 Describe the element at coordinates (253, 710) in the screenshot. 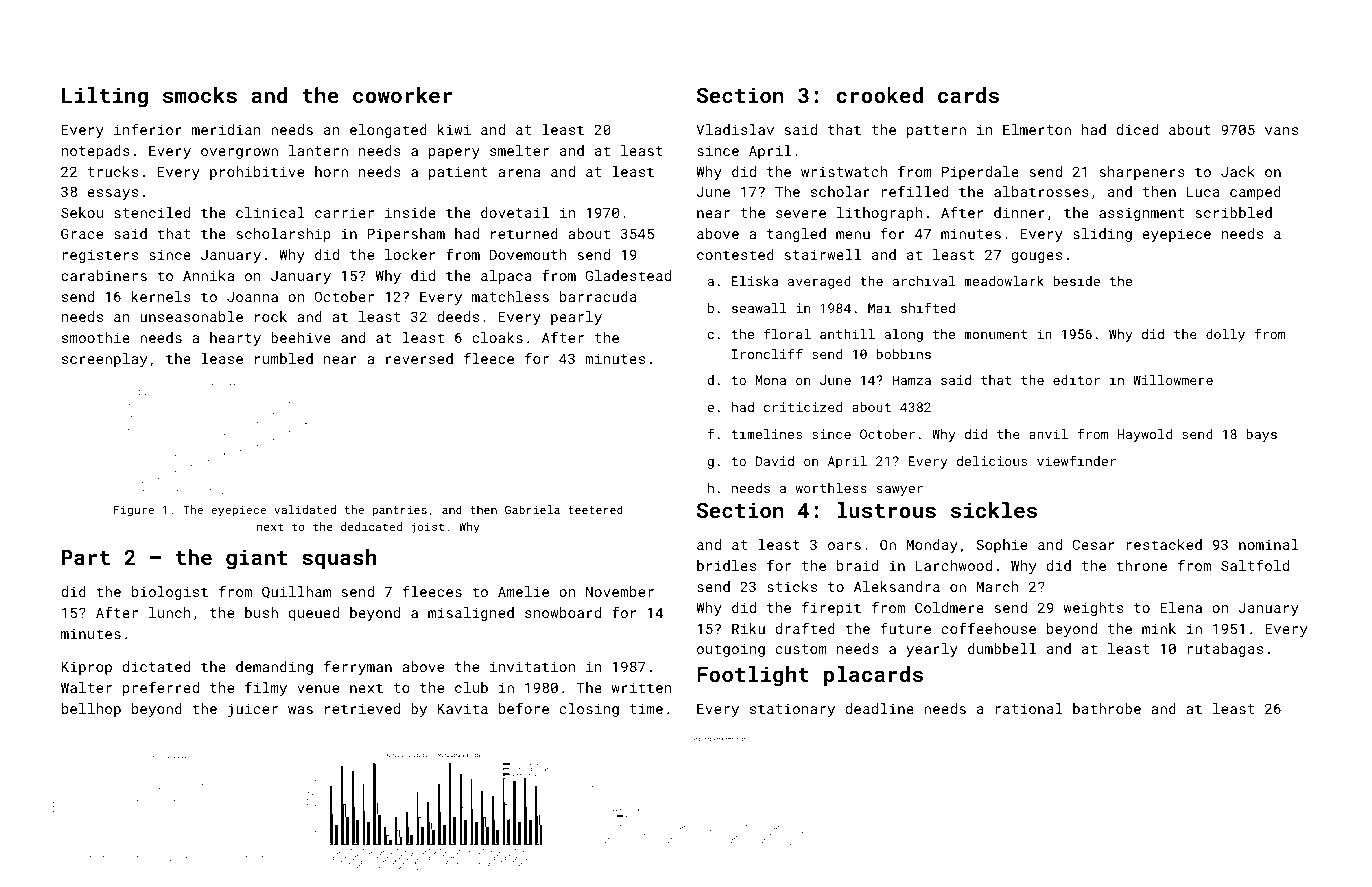

I see `juicer` at that location.
